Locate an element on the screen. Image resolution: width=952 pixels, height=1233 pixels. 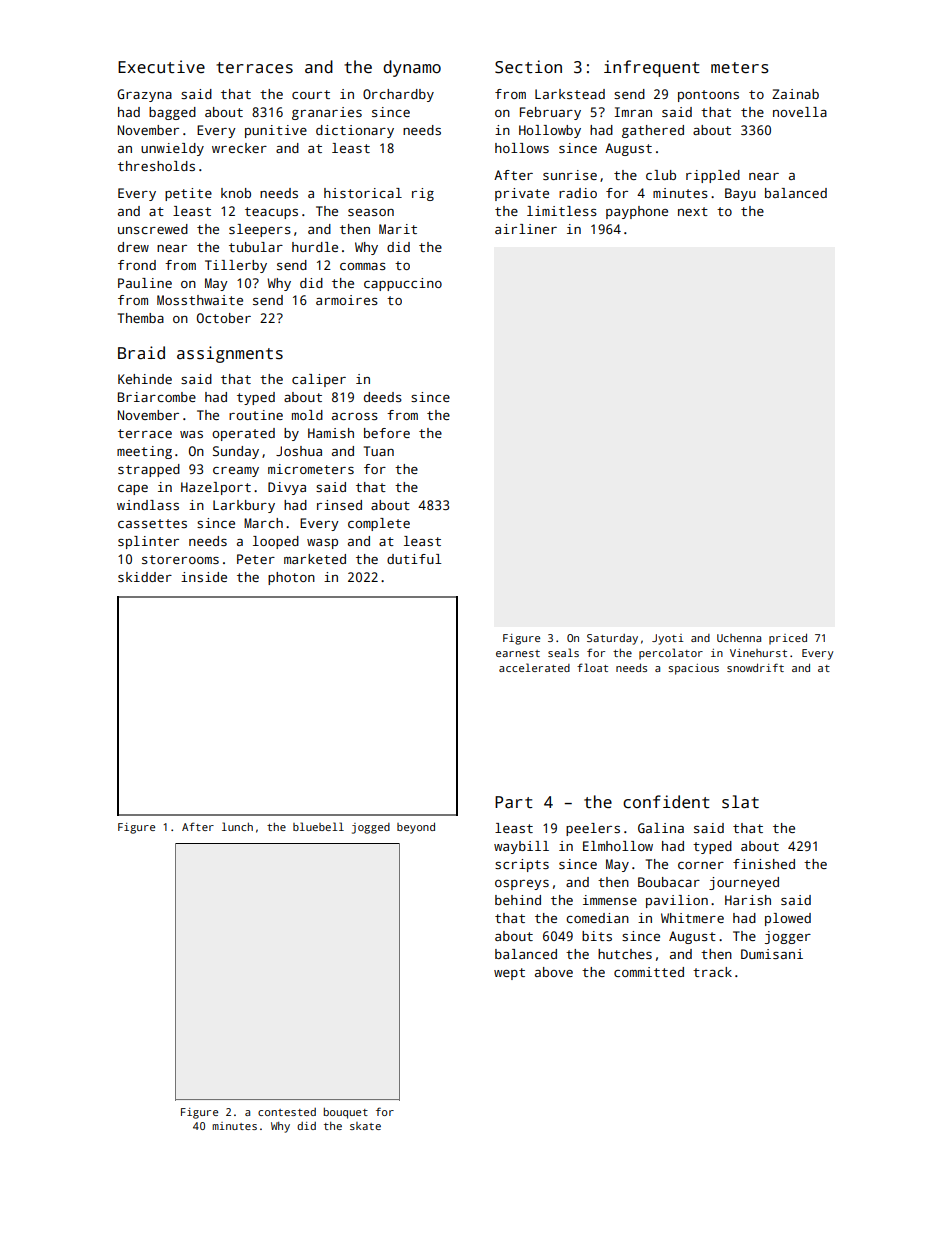
Section is located at coordinates (528, 67).
